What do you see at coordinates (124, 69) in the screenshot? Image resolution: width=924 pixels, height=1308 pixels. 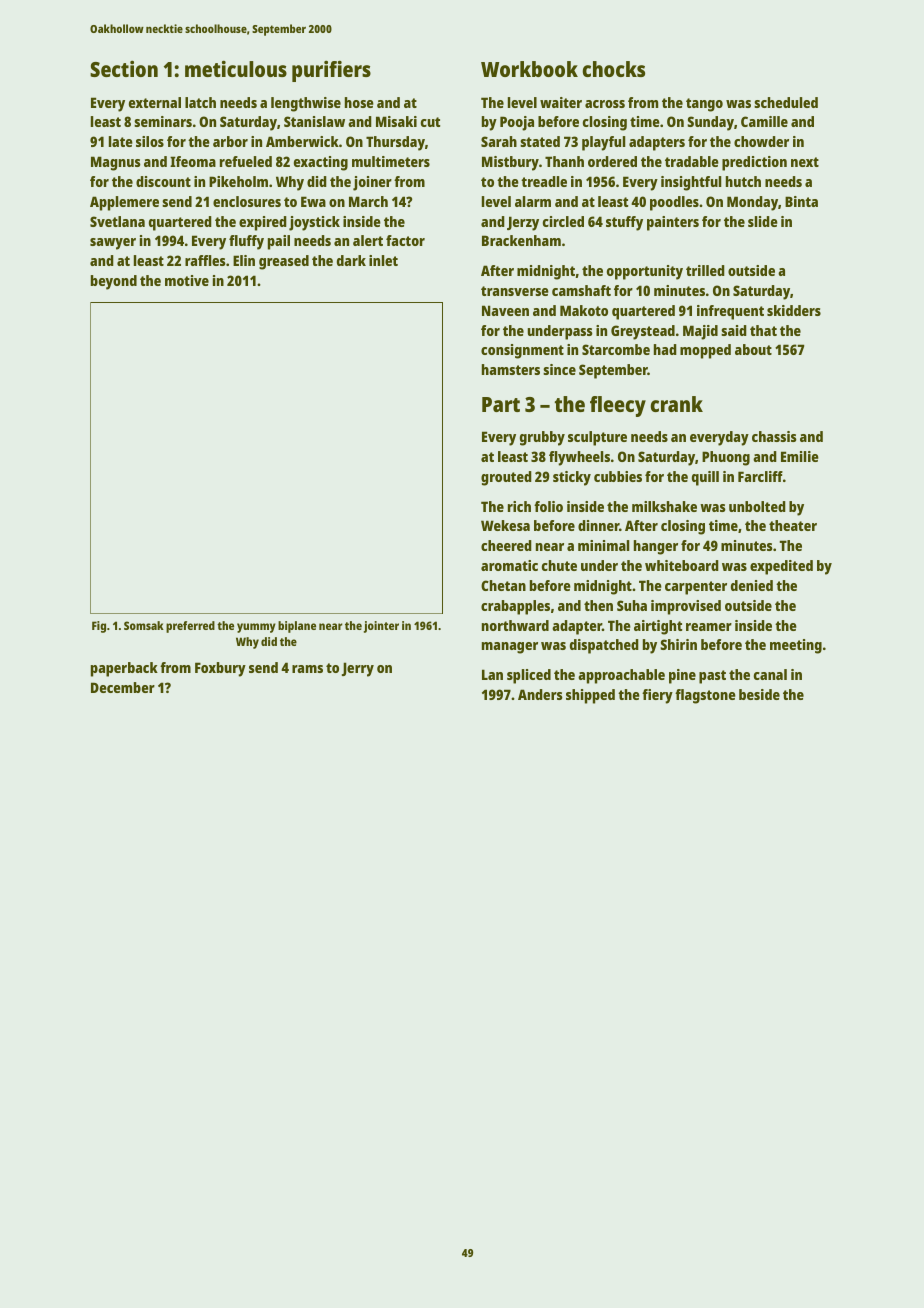 I see `Section` at bounding box center [124, 69].
